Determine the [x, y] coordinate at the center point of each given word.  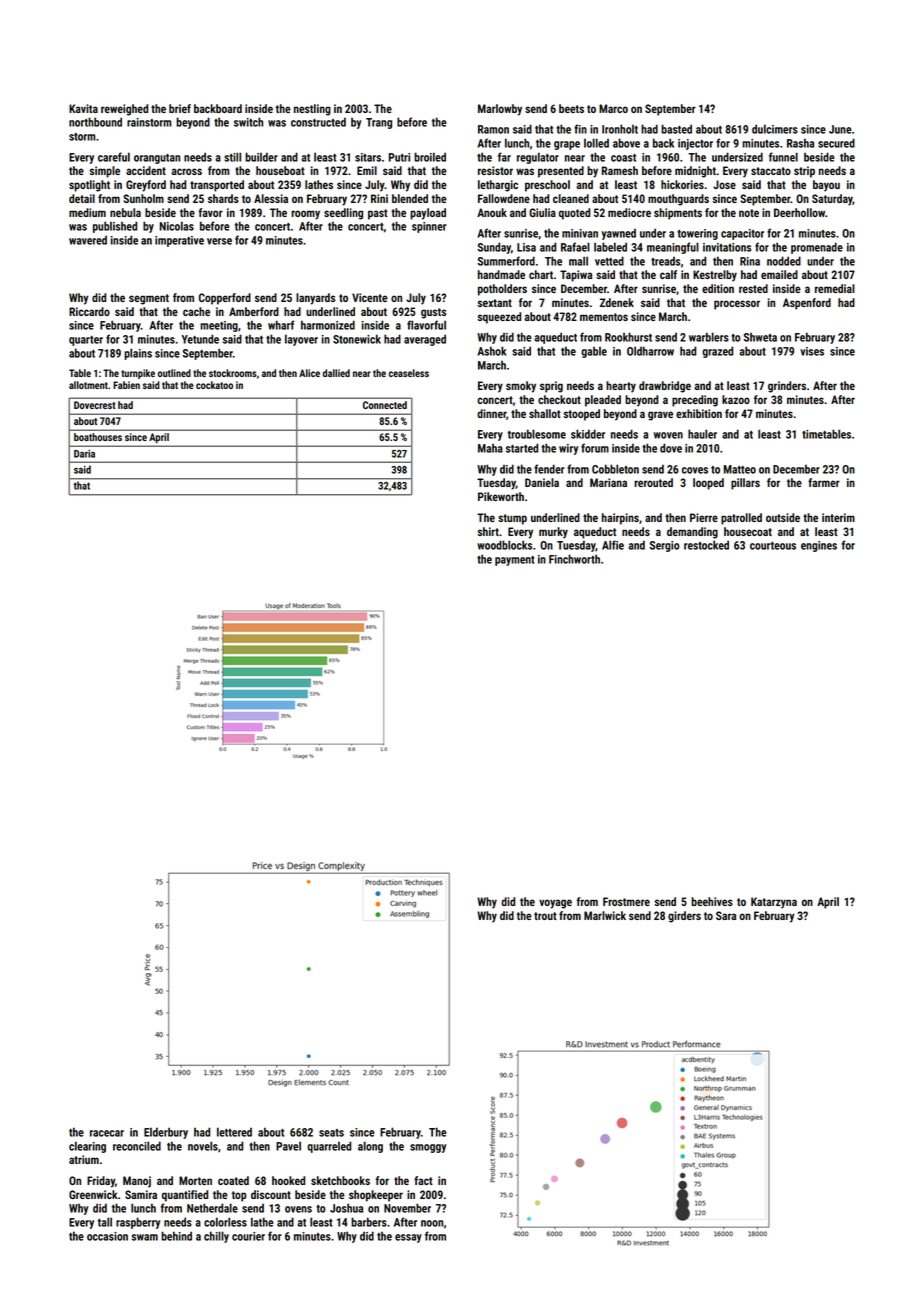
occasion [107, 1236]
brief [180, 108]
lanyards [315, 299]
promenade [817, 248]
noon [432, 1223]
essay [408, 1238]
